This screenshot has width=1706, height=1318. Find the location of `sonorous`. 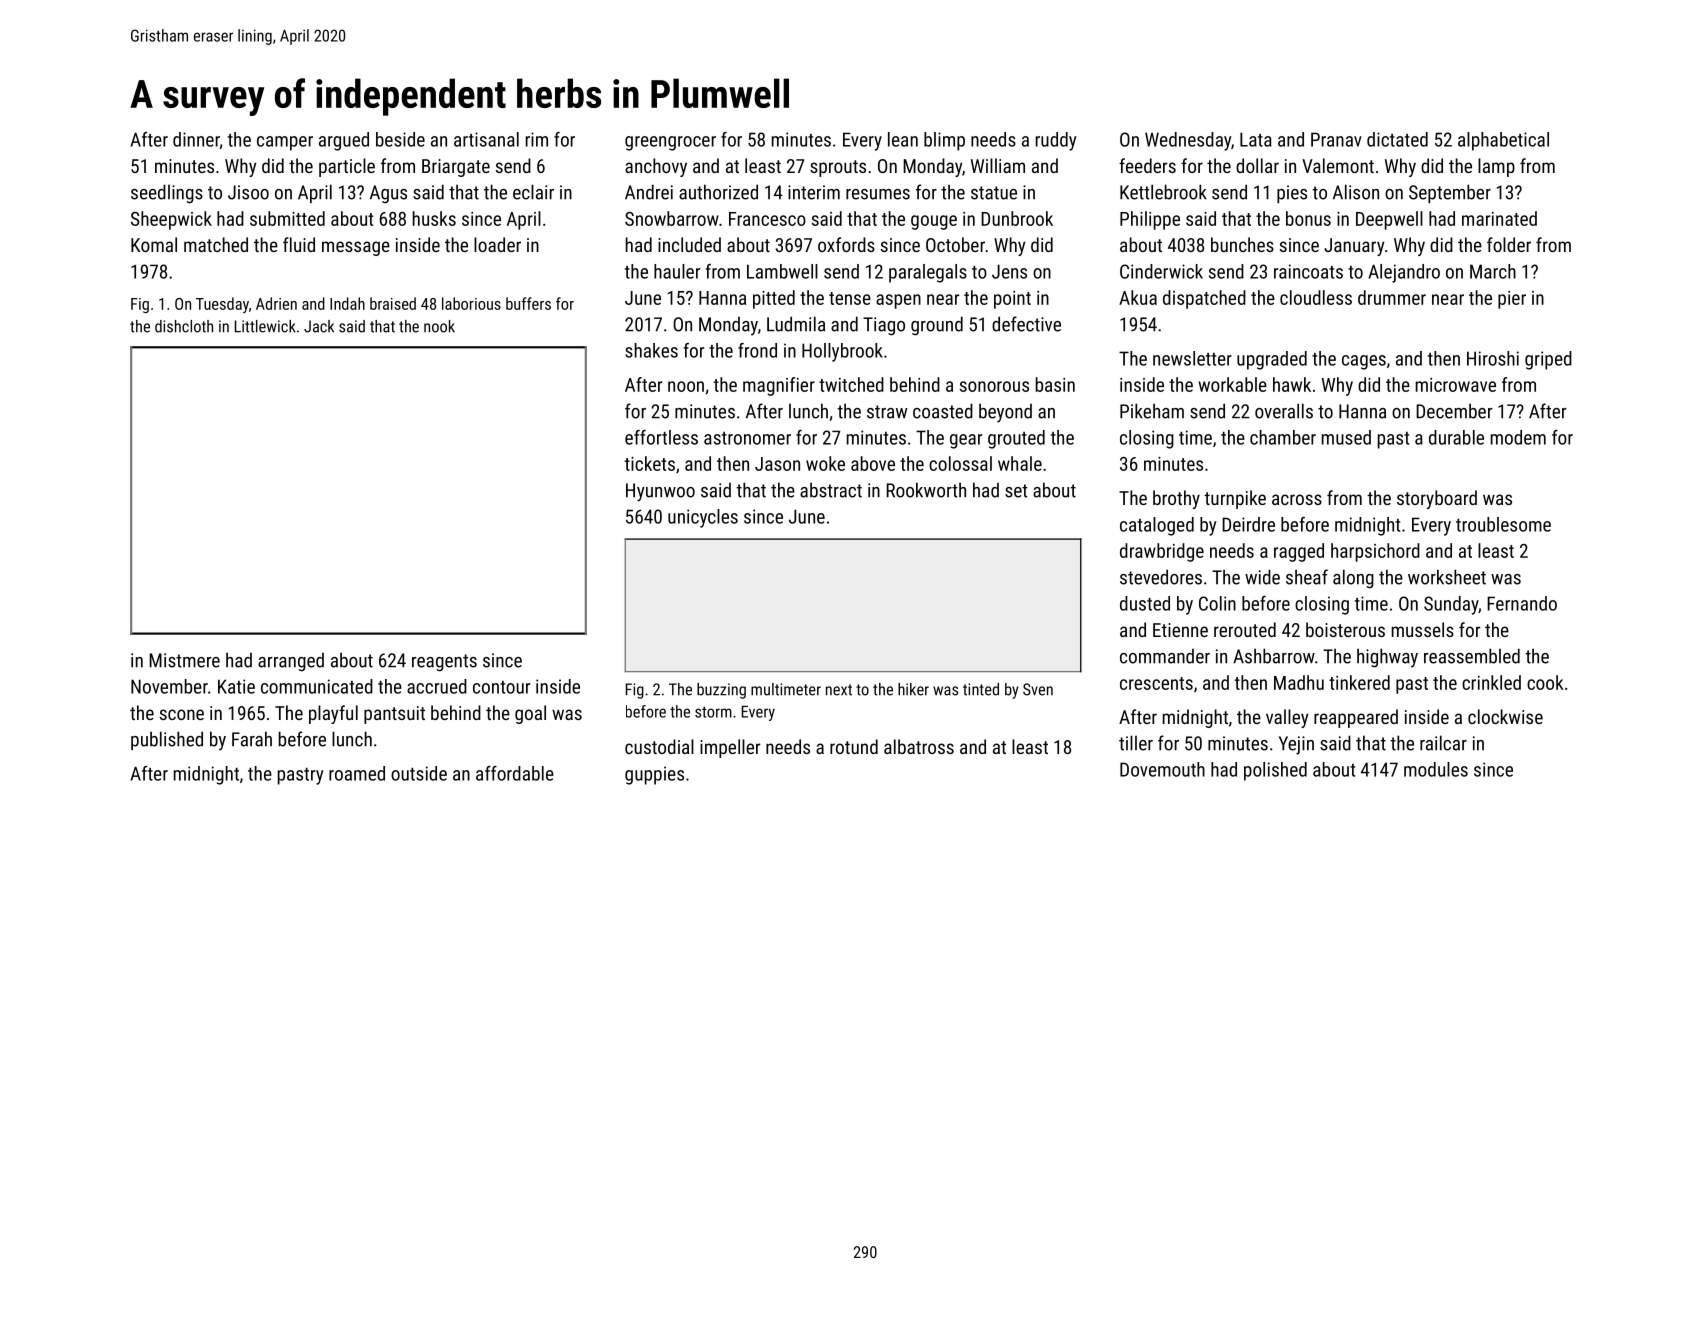

sonorous is located at coordinates (994, 386).
